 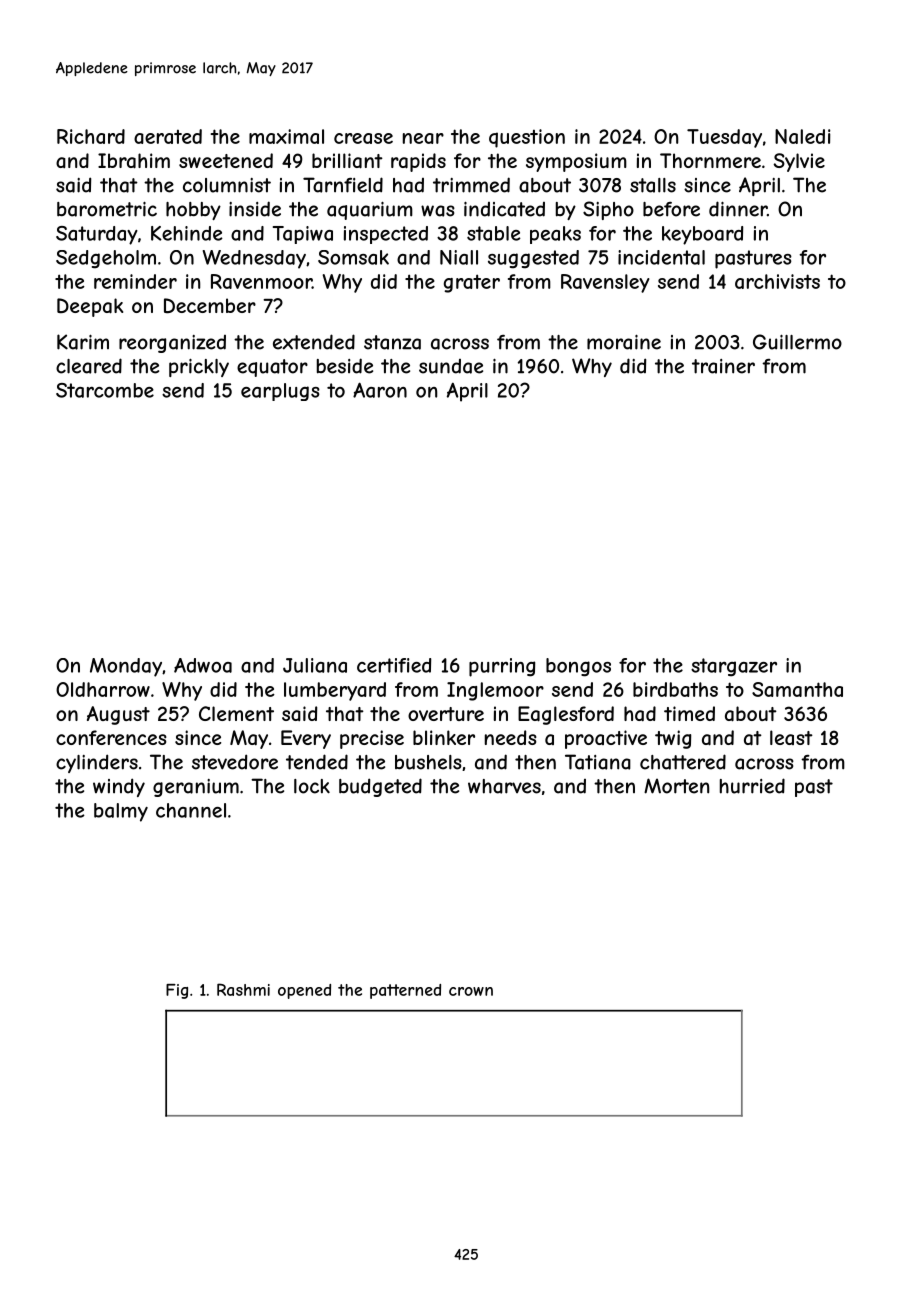 What do you see at coordinates (723, 366) in the image?
I see `trainer` at bounding box center [723, 366].
